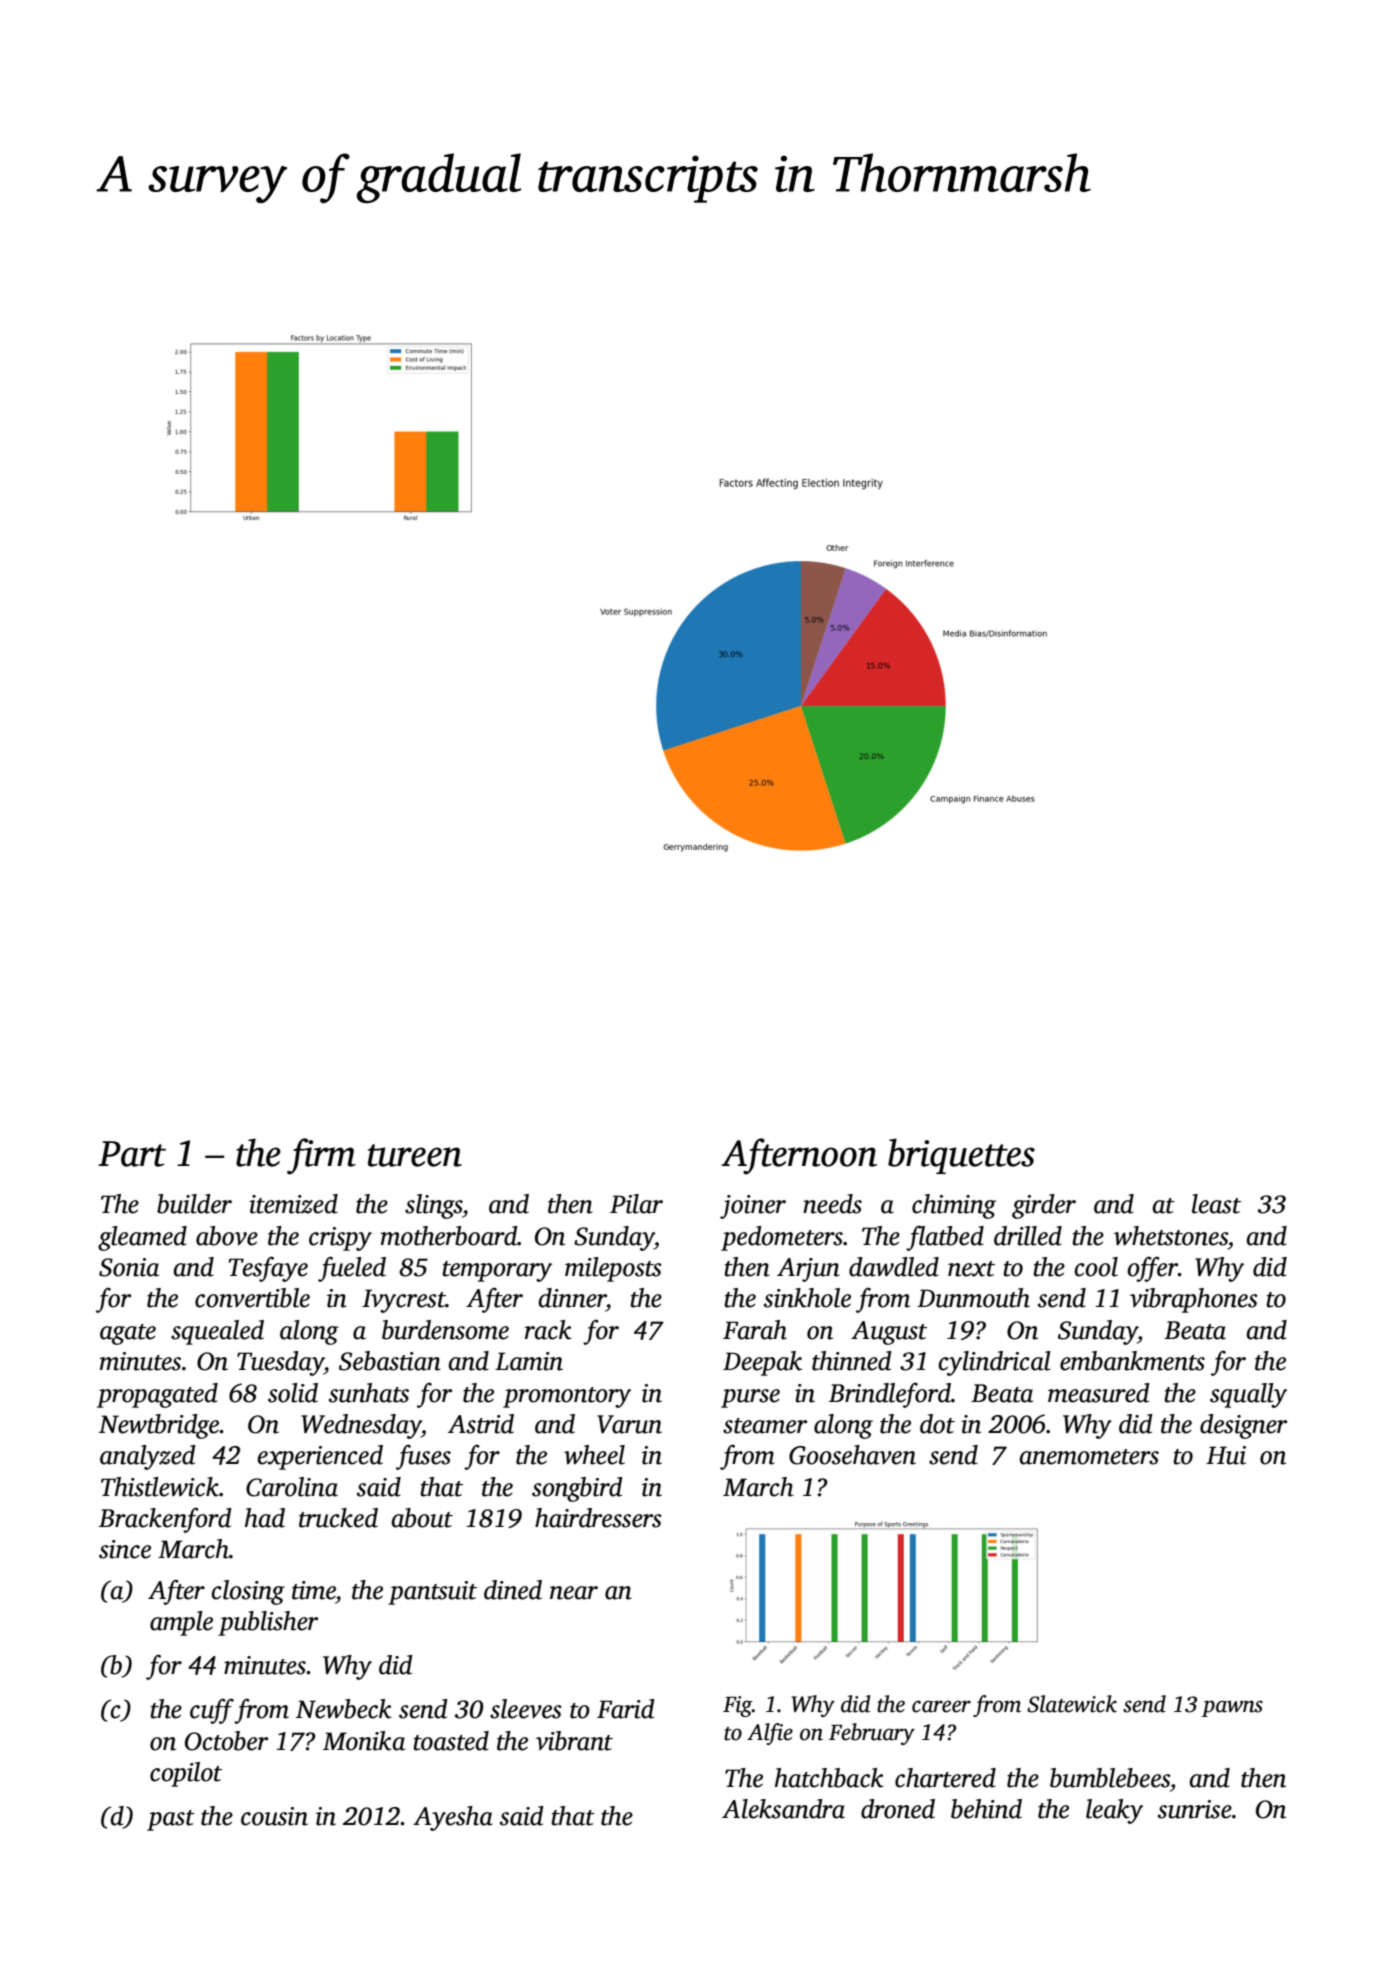 The height and width of the screenshot is (1969, 1386). What do you see at coordinates (753, 1207) in the screenshot?
I see `joiner` at bounding box center [753, 1207].
